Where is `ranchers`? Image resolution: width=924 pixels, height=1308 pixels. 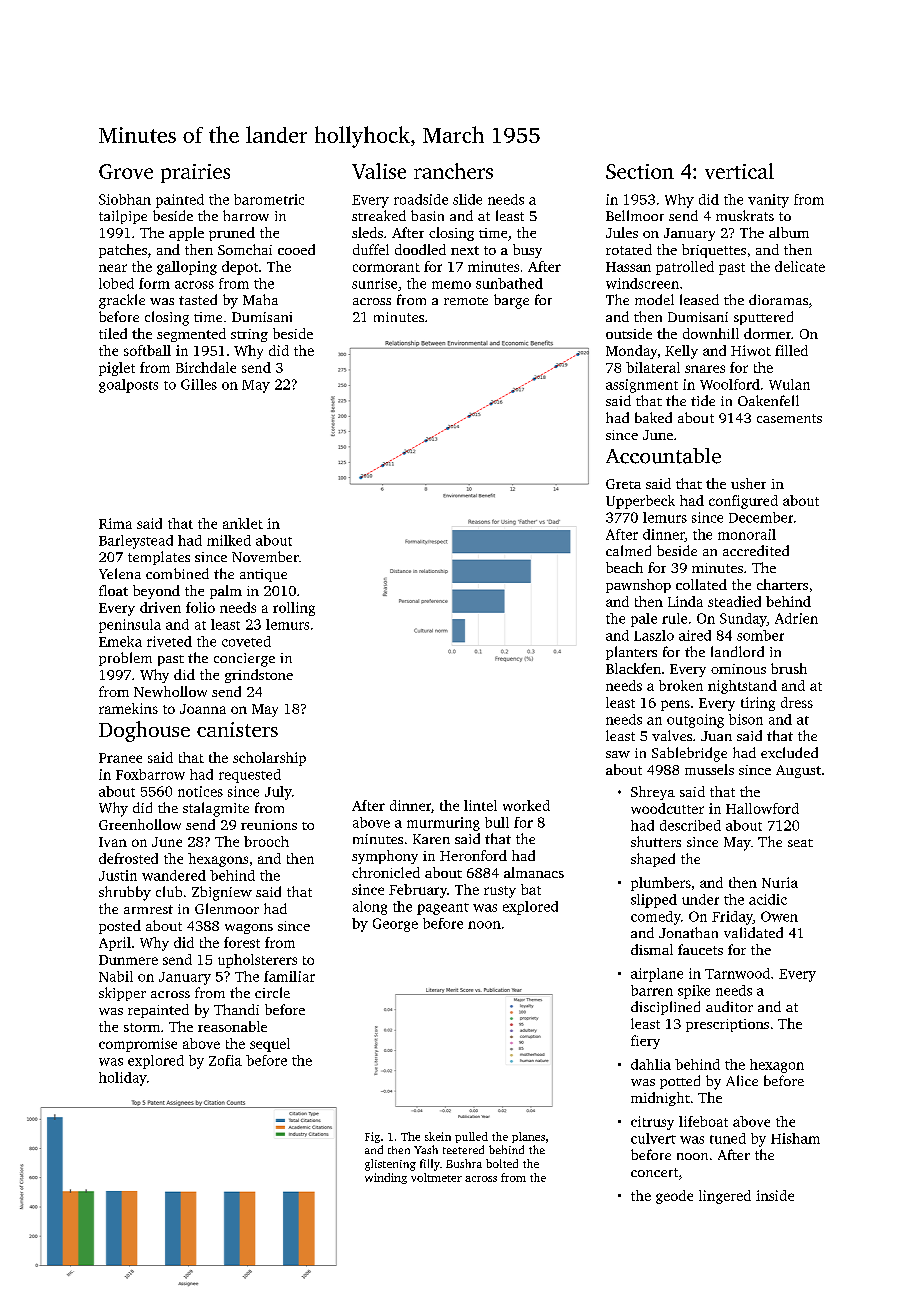
ranchers is located at coordinates (453, 171).
